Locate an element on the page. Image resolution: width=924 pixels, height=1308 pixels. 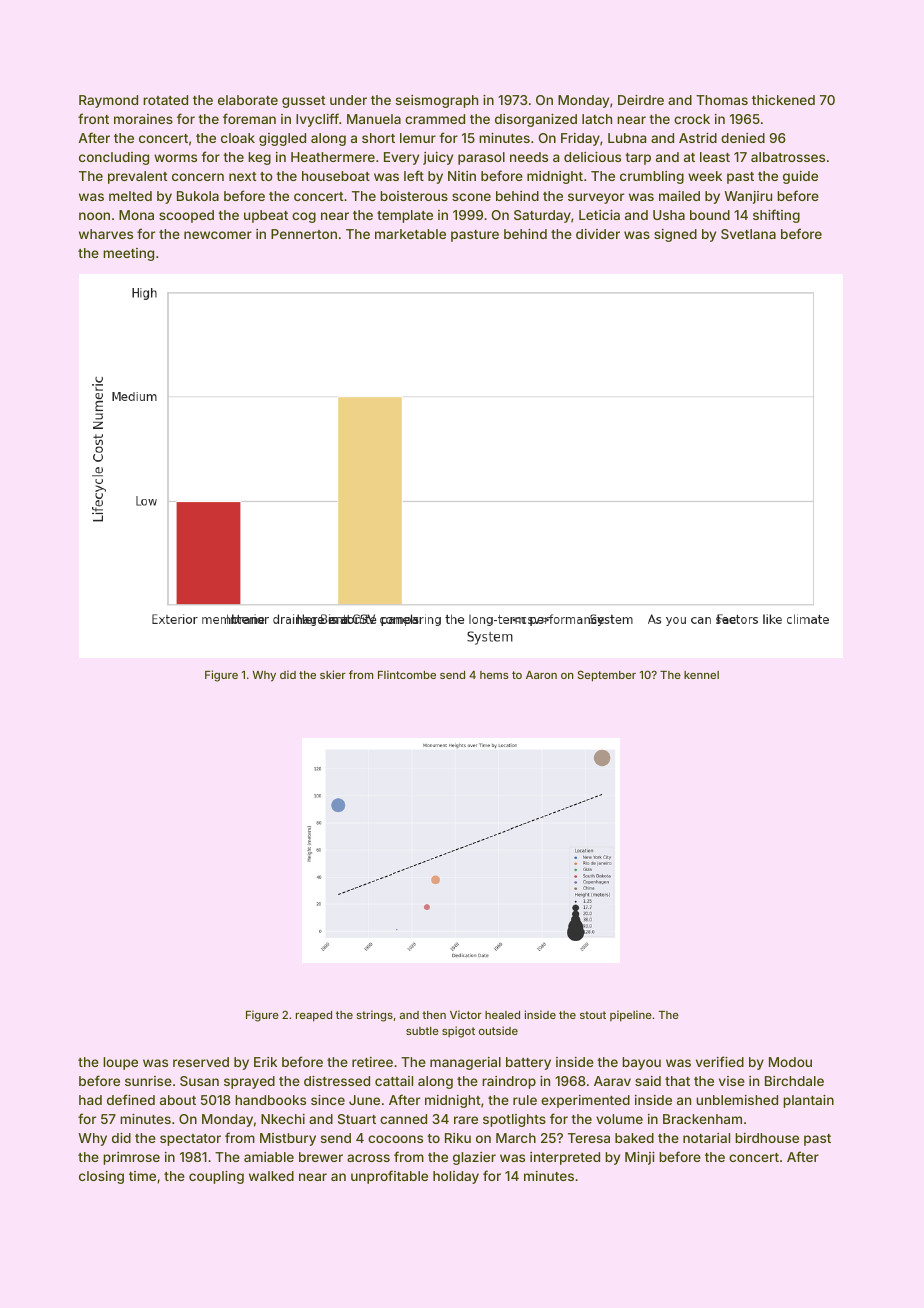
Thomas is located at coordinates (722, 100).
